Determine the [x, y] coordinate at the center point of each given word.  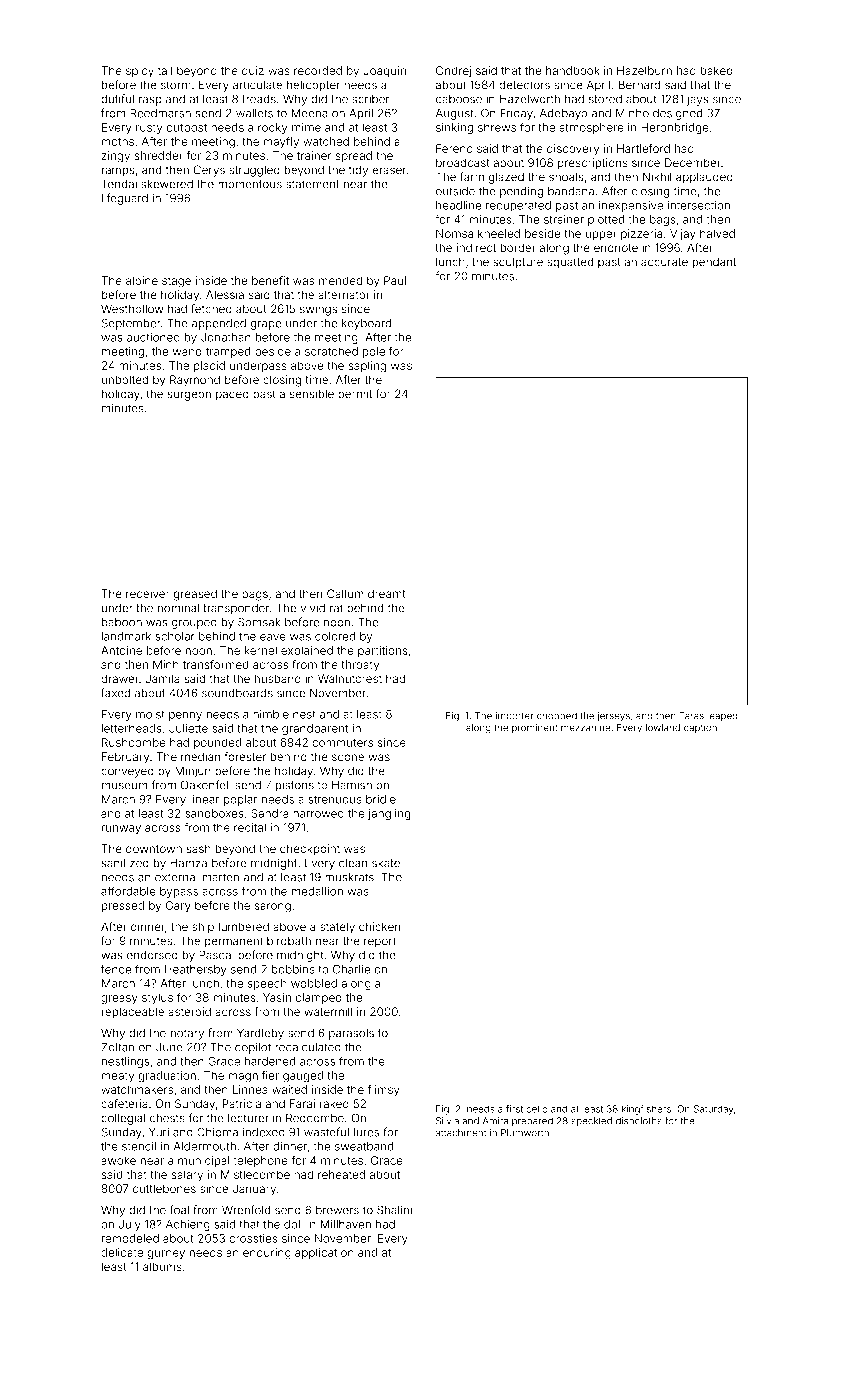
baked [716, 70]
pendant [714, 263]
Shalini [394, 1210]
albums [162, 1266]
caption [700, 728]
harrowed [318, 813]
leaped [722, 716]
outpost [187, 128]
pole [374, 352]
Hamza [188, 863]
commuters [342, 743]
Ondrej [453, 71]
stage [176, 282]
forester [245, 756]
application [324, 1253]
